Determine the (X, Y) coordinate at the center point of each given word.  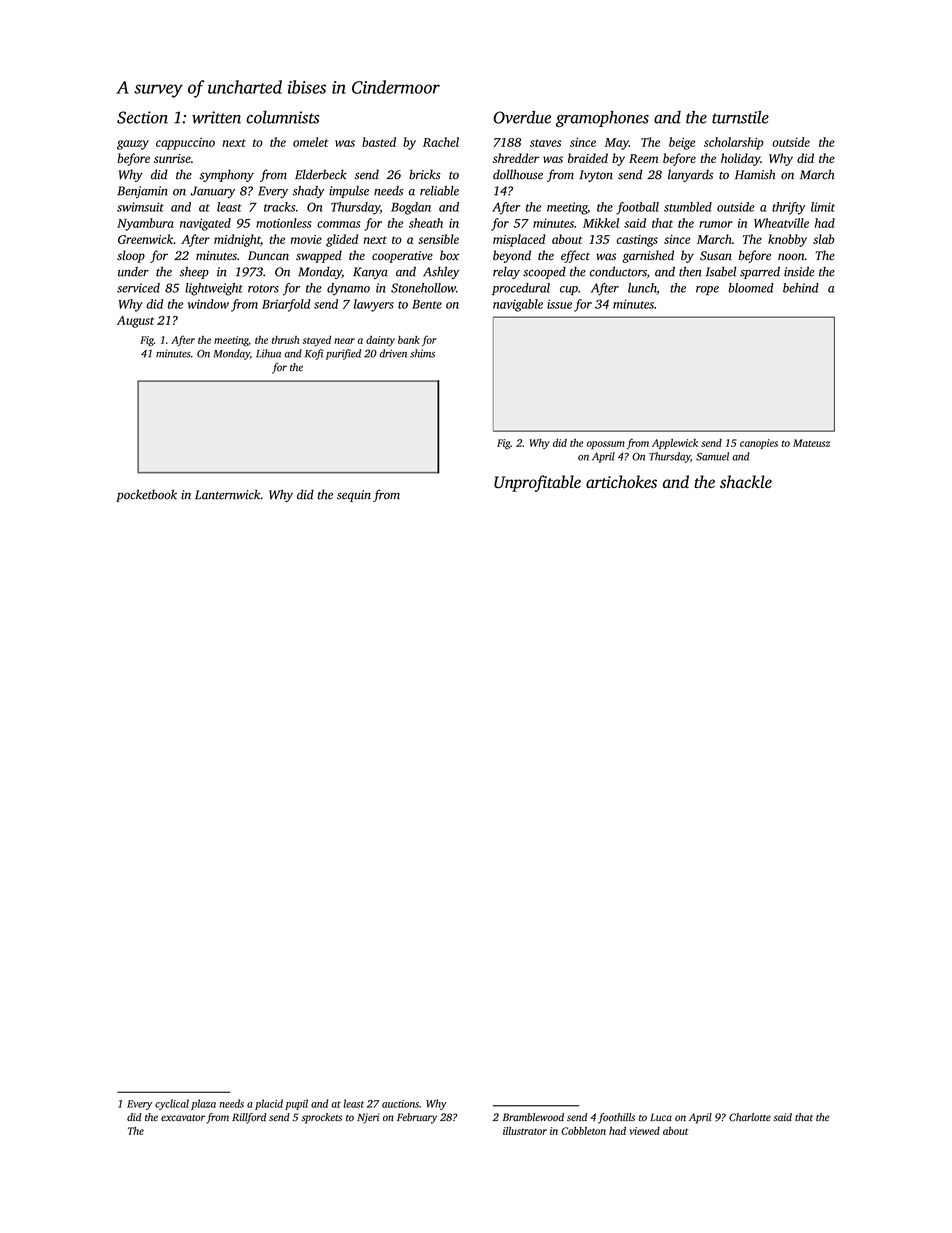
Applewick (675, 444)
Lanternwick (228, 494)
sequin (354, 496)
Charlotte (750, 1117)
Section (142, 117)
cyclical (172, 1104)
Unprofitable (537, 483)
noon (791, 256)
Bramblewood (533, 1117)
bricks (425, 174)
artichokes (621, 482)
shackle (746, 482)
